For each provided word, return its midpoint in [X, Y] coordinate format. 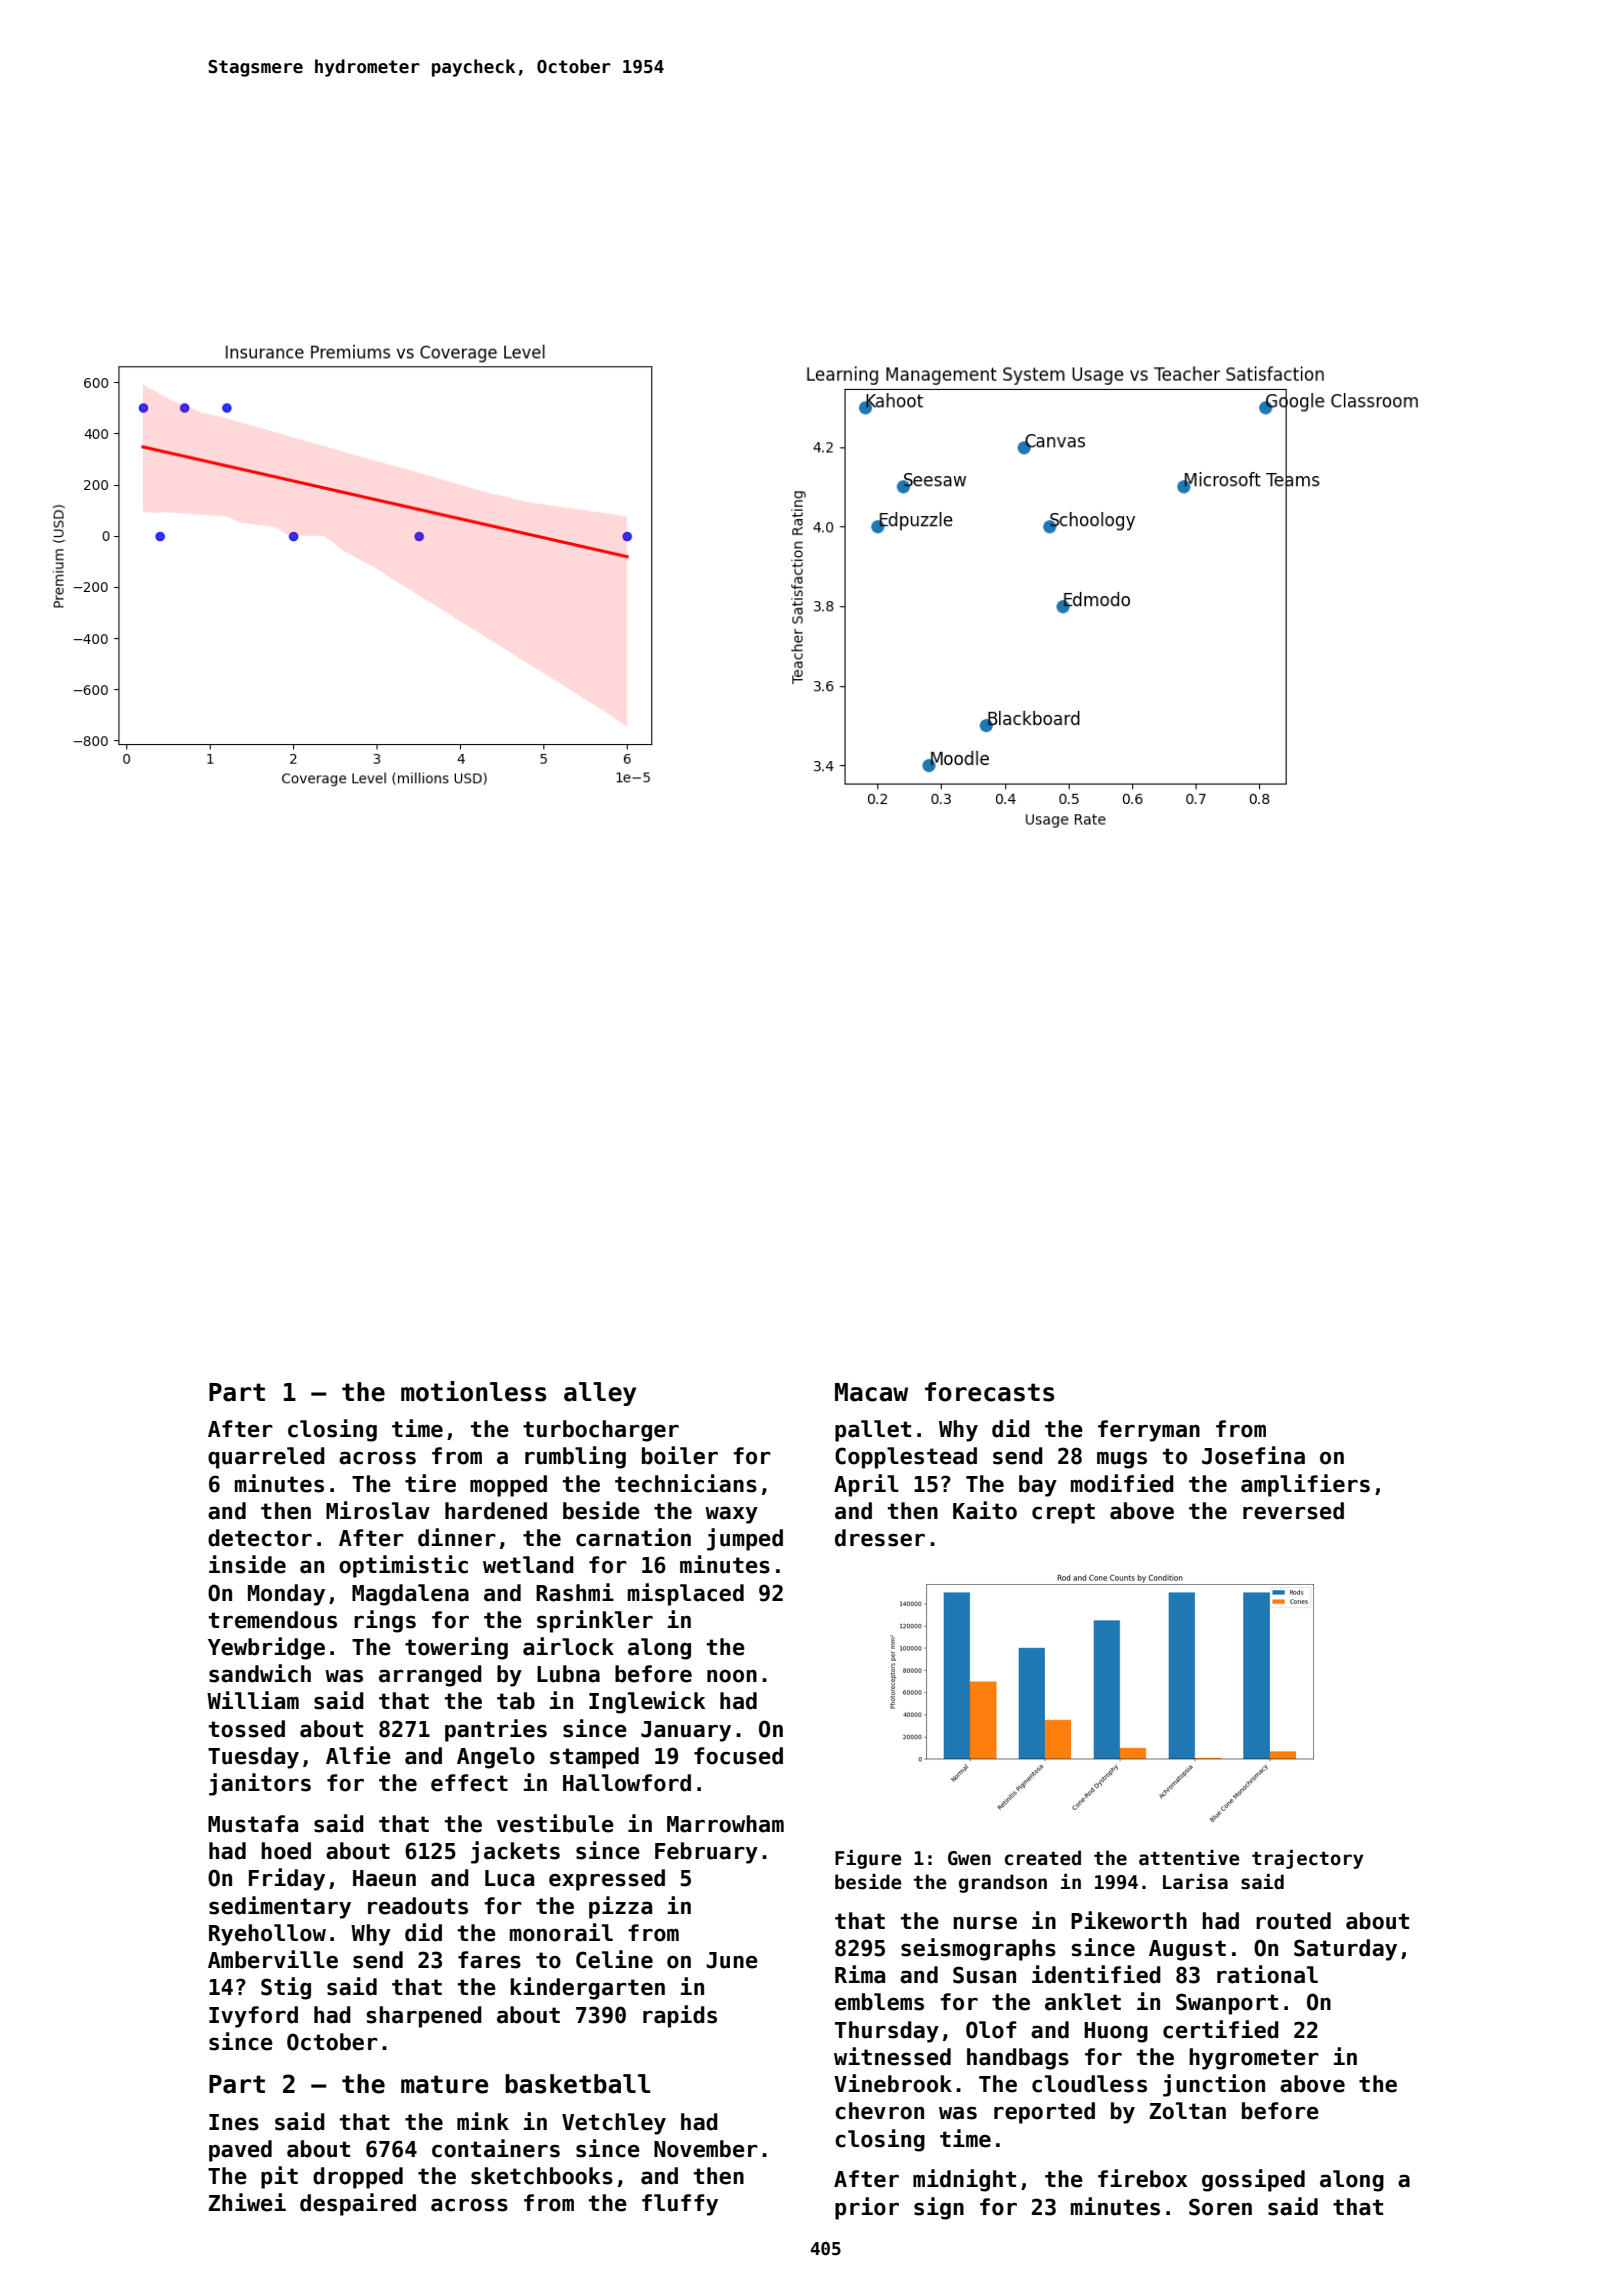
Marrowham [725, 1824]
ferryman [1149, 1431]
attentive [1189, 1858]
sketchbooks [542, 2176]
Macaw [871, 1392]
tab [516, 1701]
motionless [473, 1391]
